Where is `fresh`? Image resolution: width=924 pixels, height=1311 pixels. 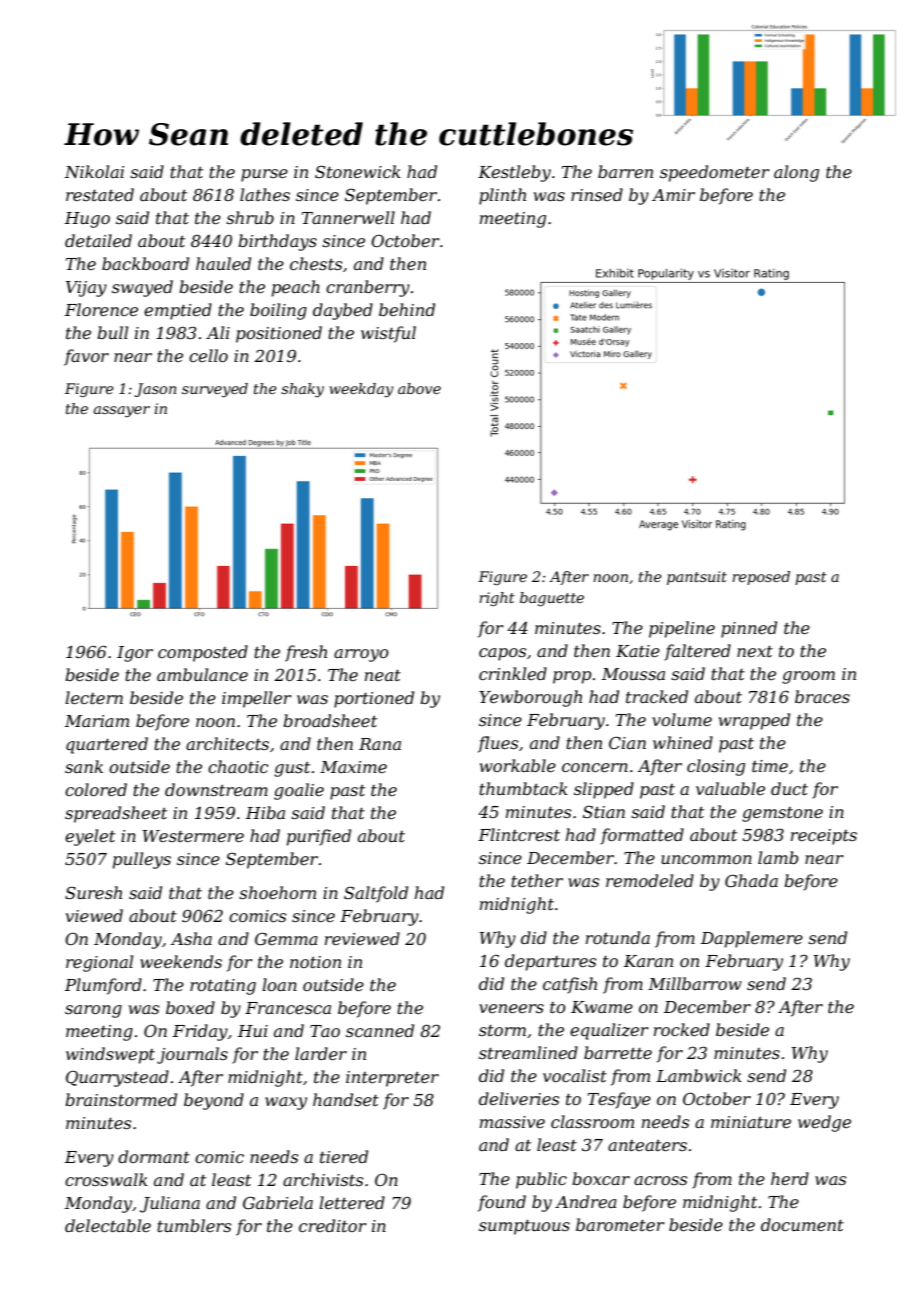
fresh is located at coordinates (306, 653).
